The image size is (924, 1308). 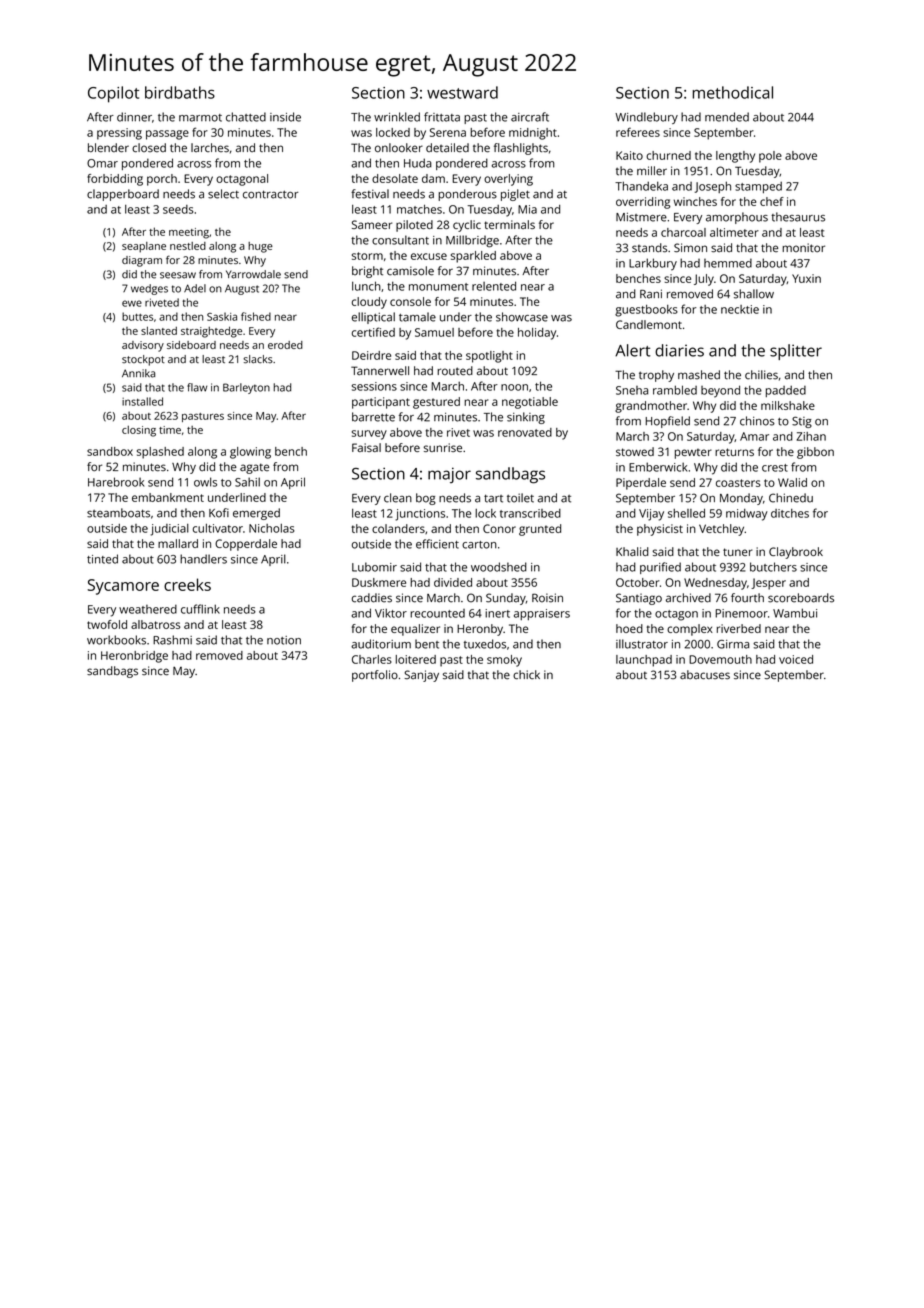 What do you see at coordinates (373, 417) in the image?
I see `barrette` at bounding box center [373, 417].
